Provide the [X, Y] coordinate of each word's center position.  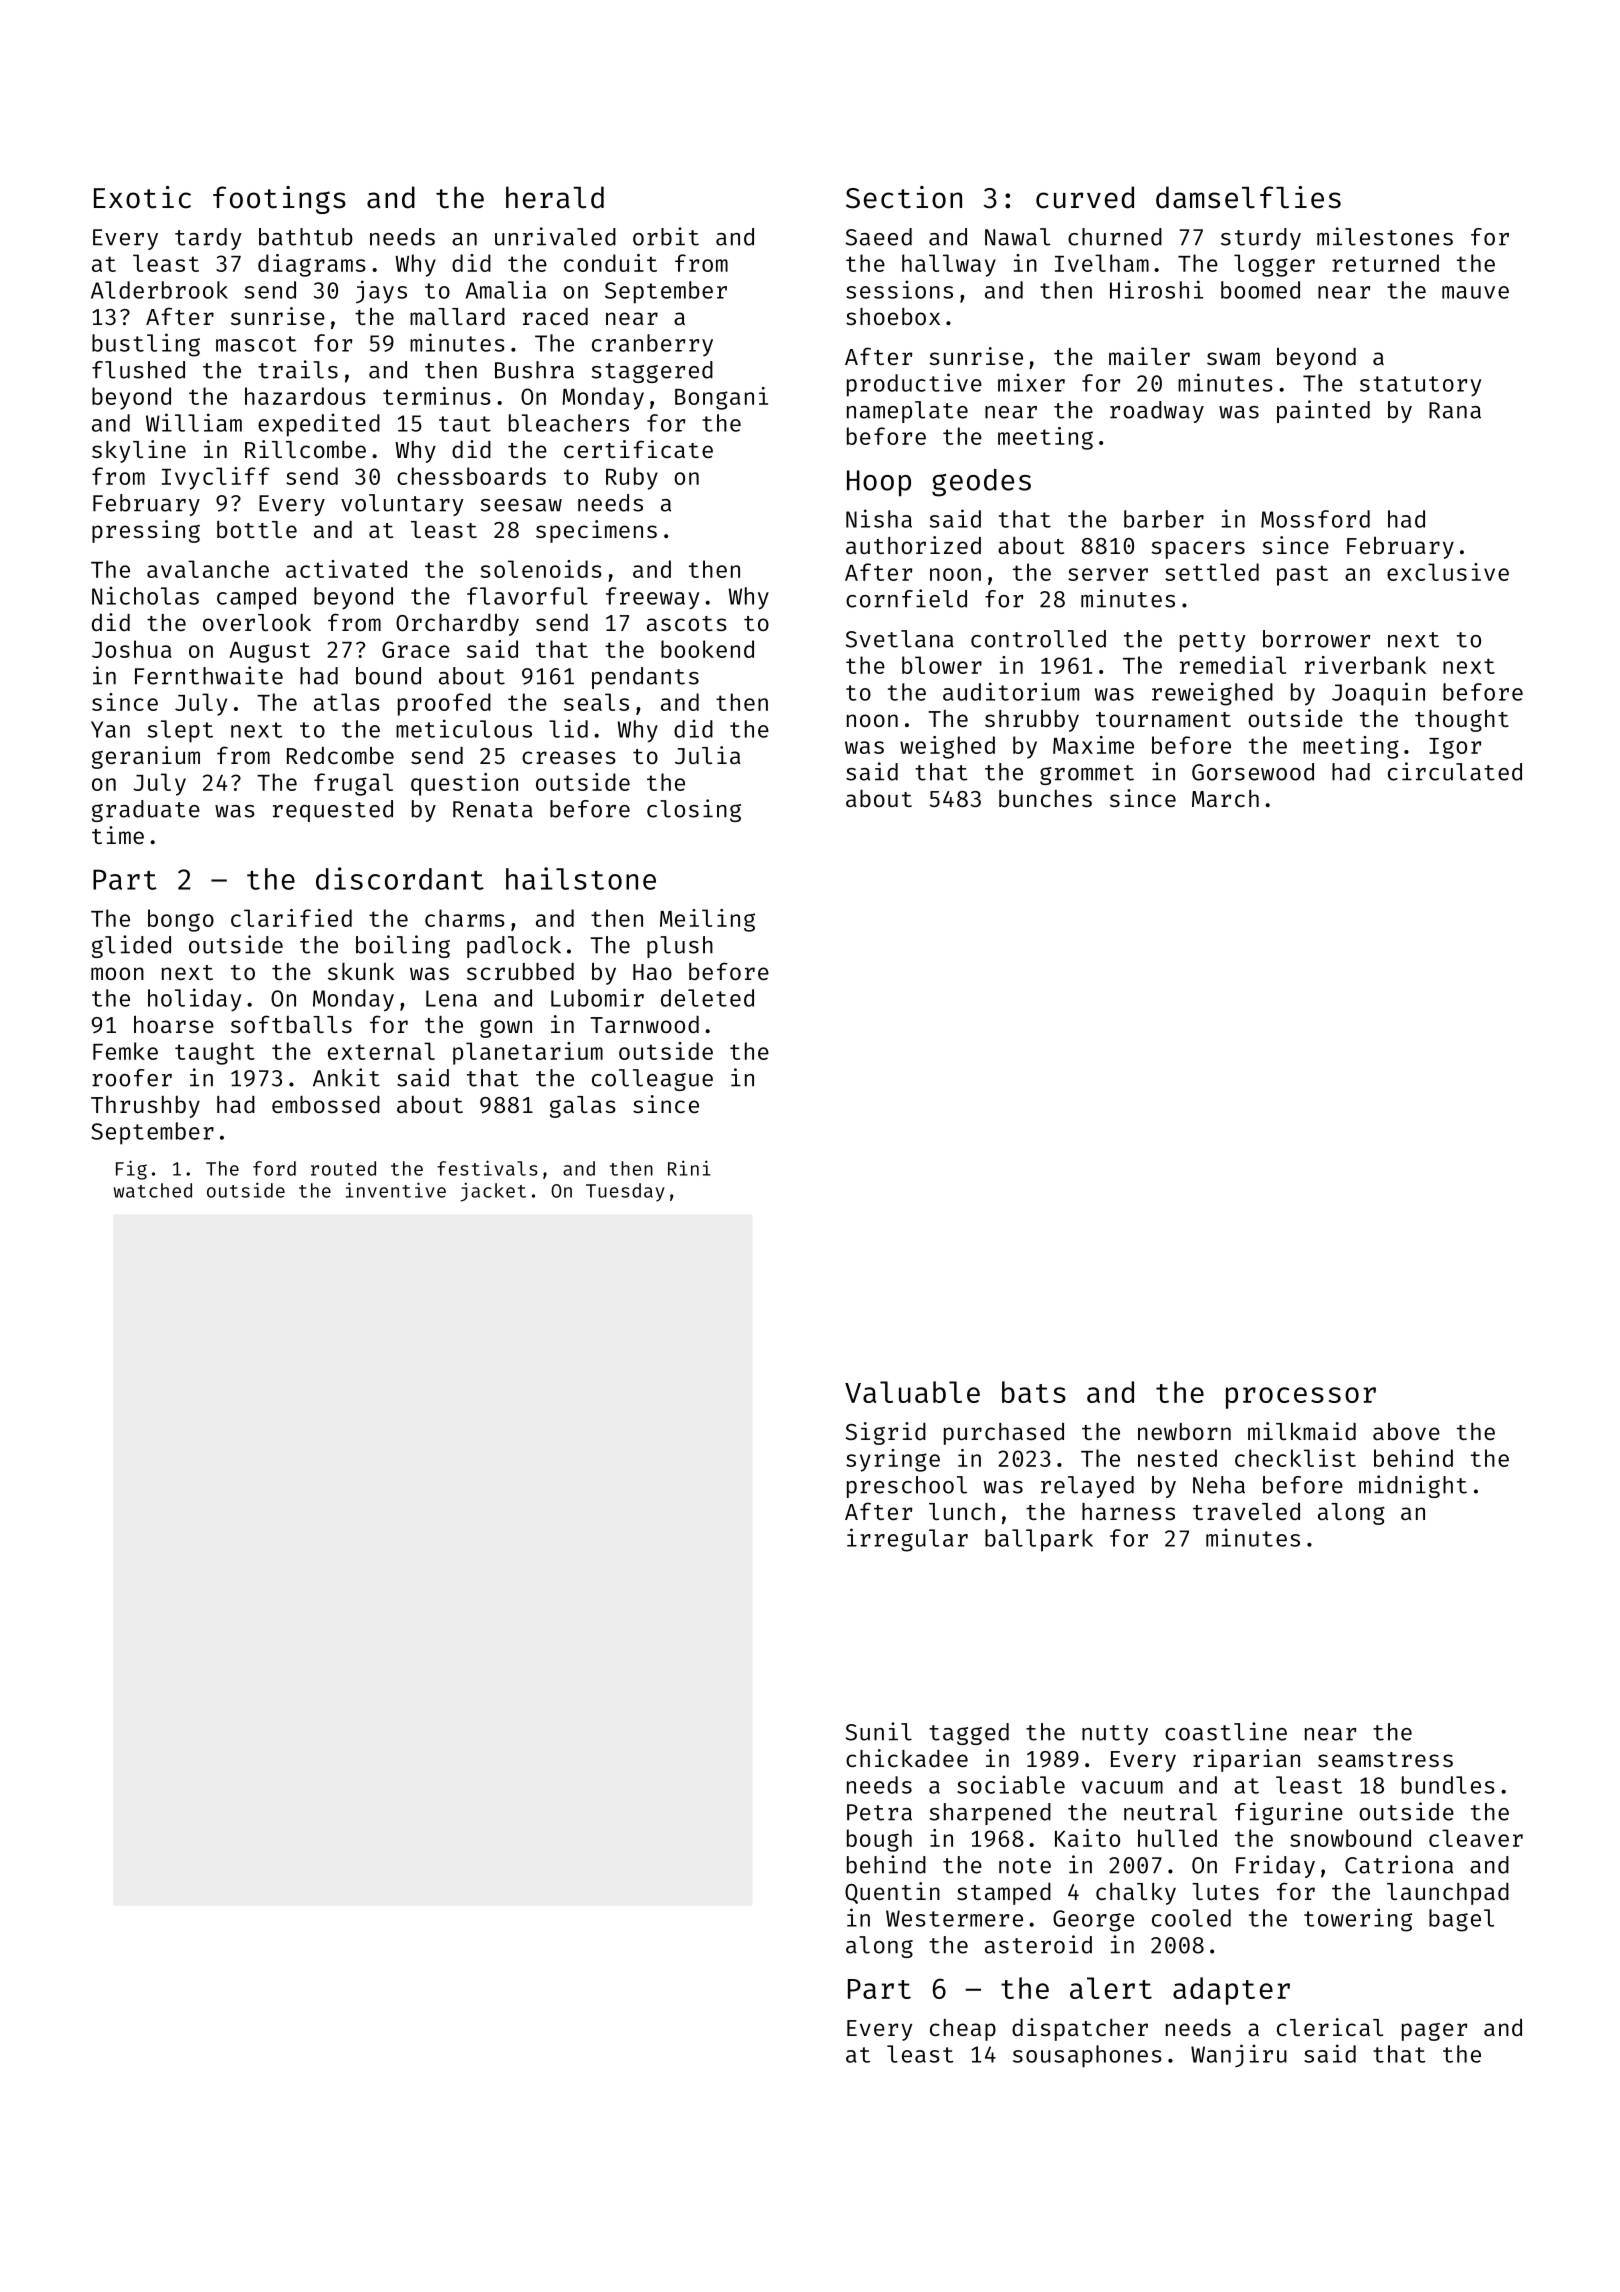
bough [879, 1840]
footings [279, 200]
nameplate [907, 412]
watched [153, 1190]
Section [904, 197]
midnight [1413, 1486]
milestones [1385, 236]
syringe [893, 1460]
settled [1212, 572]
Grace [416, 649]
